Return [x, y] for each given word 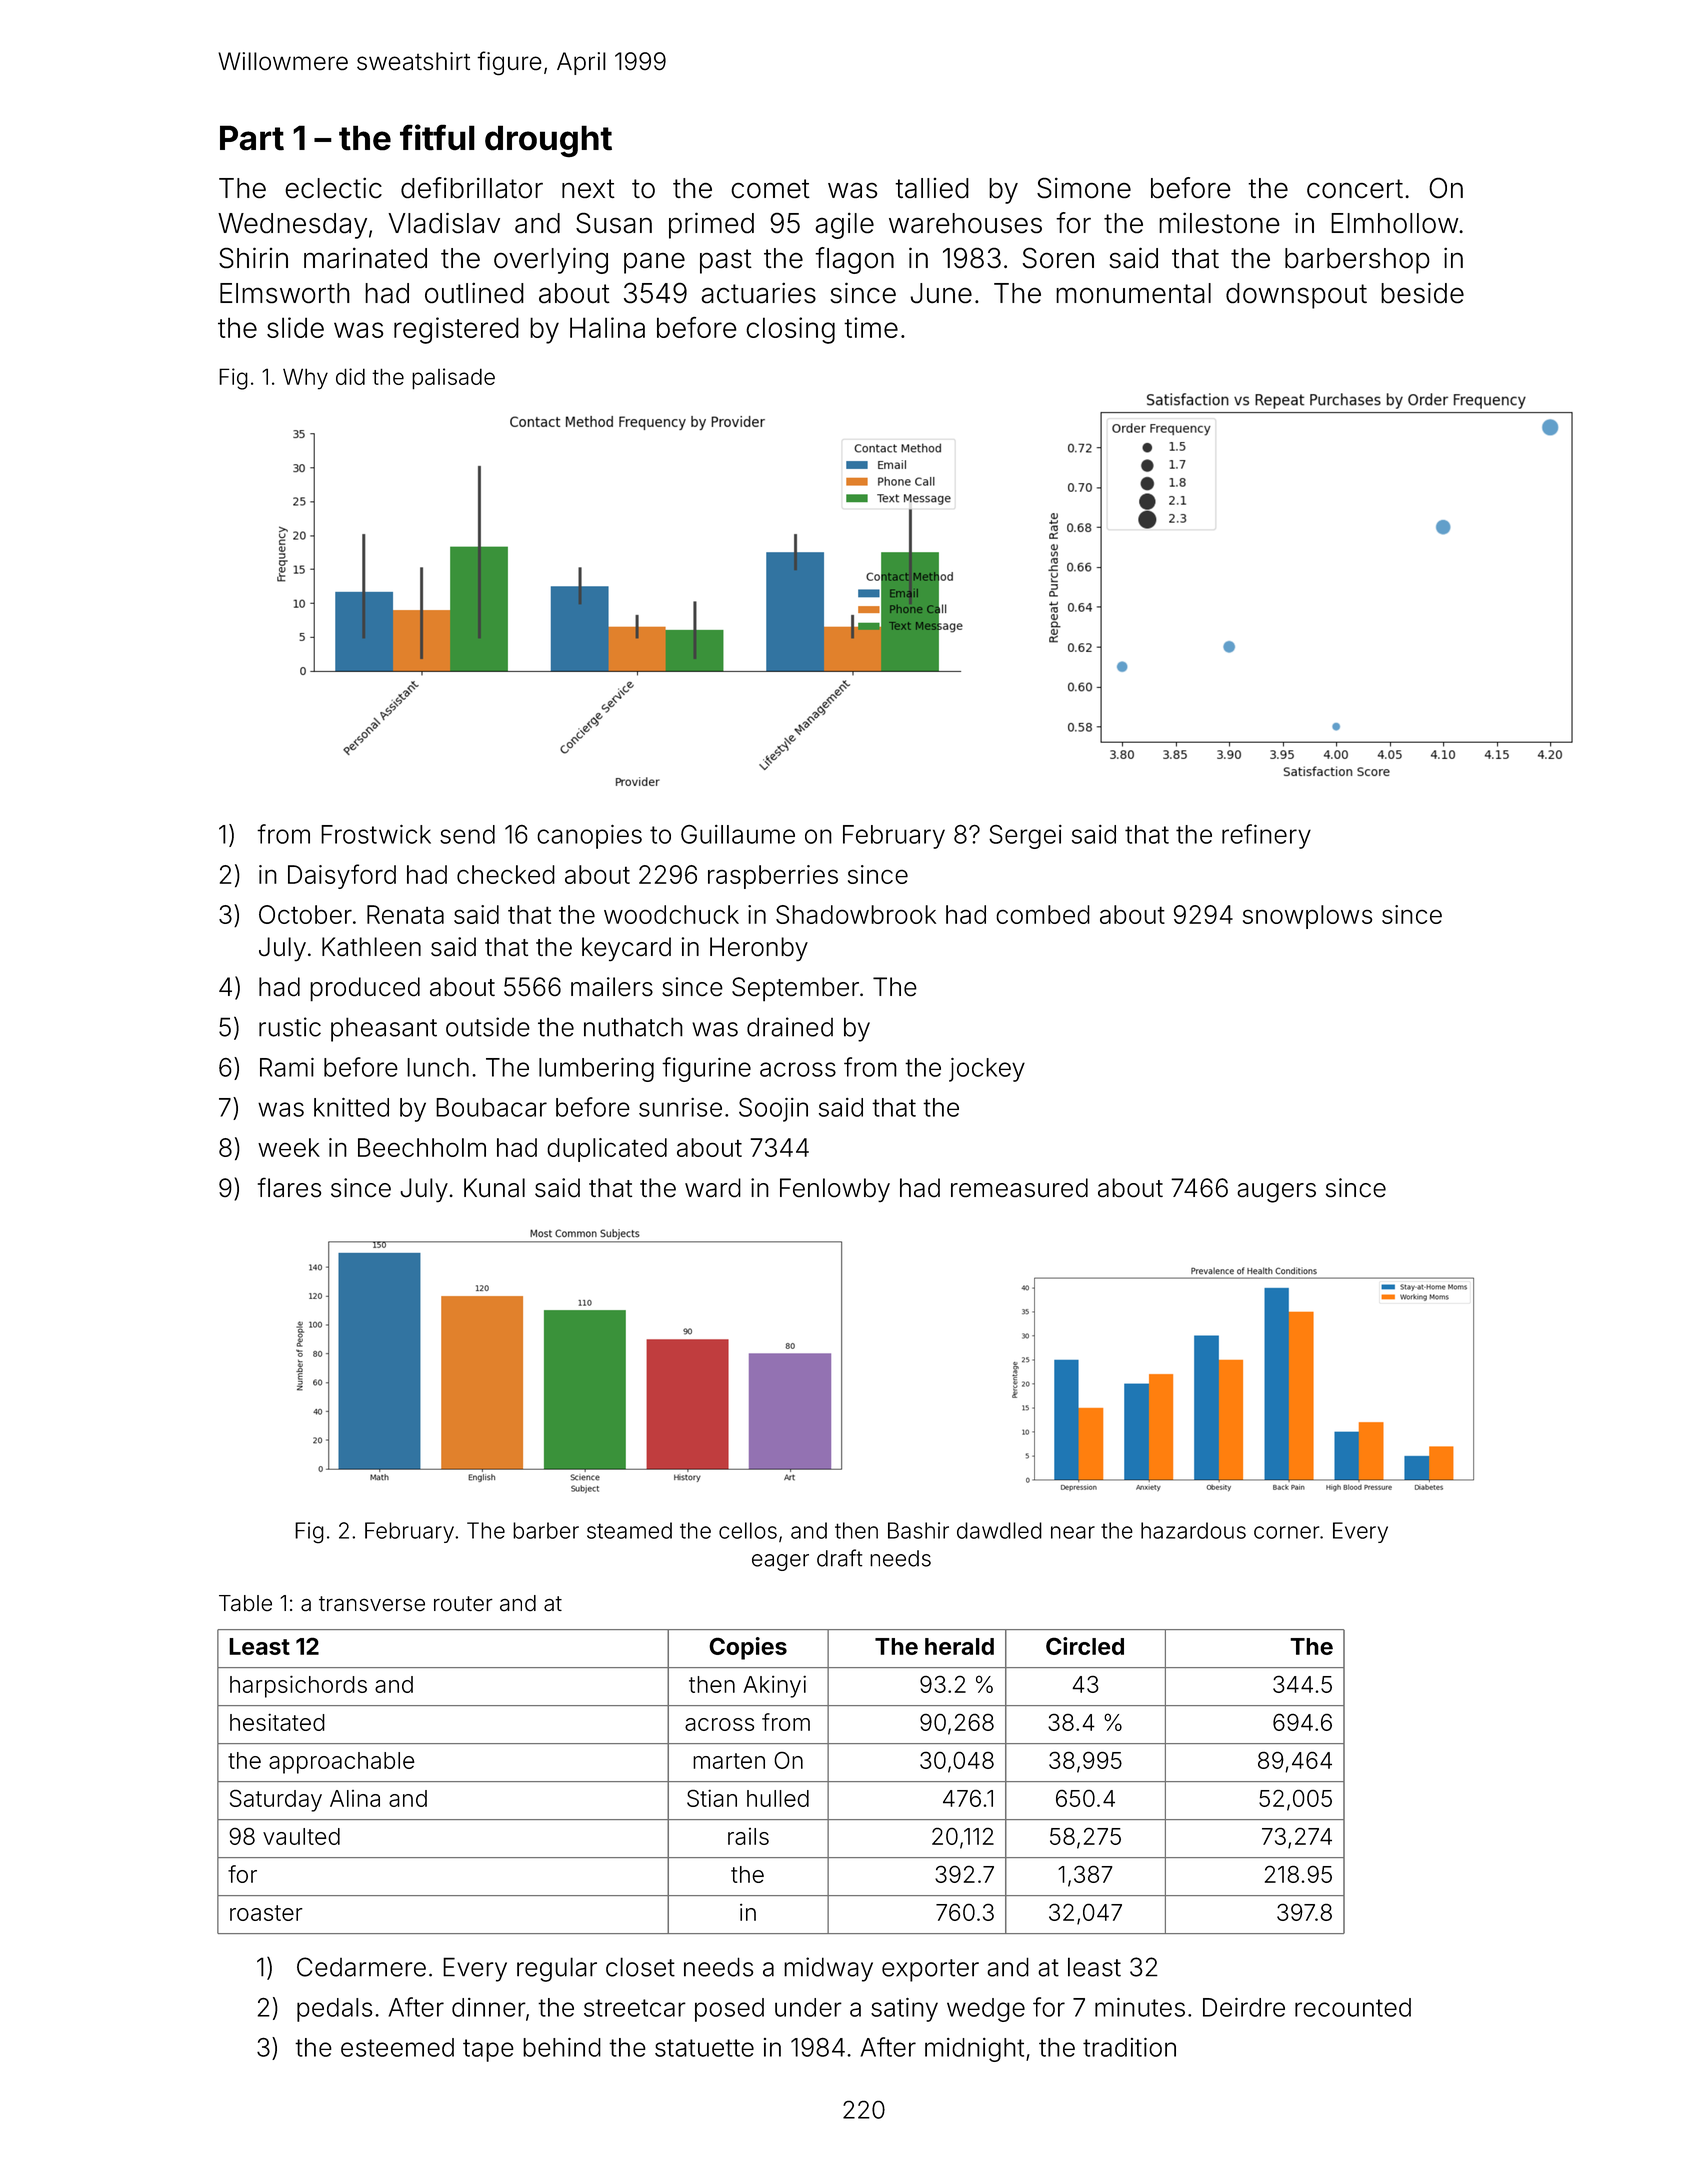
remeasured [1019, 1187]
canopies [589, 837]
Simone [1084, 187]
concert [1355, 188]
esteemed [397, 2047]
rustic [290, 1027]
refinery [1266, 836]
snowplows [1307, 917]
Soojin [773, 1110]
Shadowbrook [856, 914]
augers [1276, 1193]
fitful [437, 137]
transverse [372, 1604]
